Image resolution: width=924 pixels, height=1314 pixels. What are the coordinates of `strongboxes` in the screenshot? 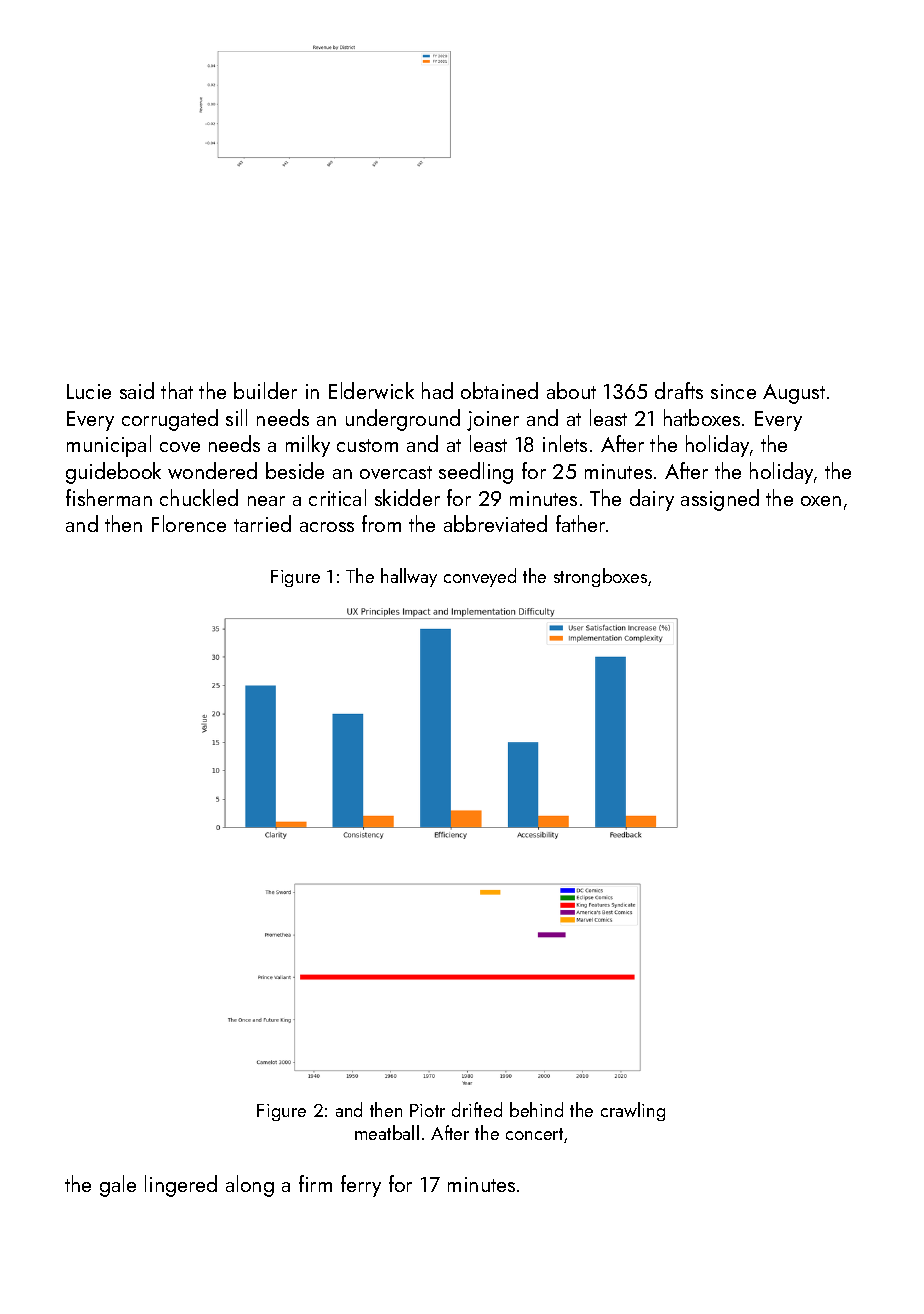 It's located at (600, 577).
